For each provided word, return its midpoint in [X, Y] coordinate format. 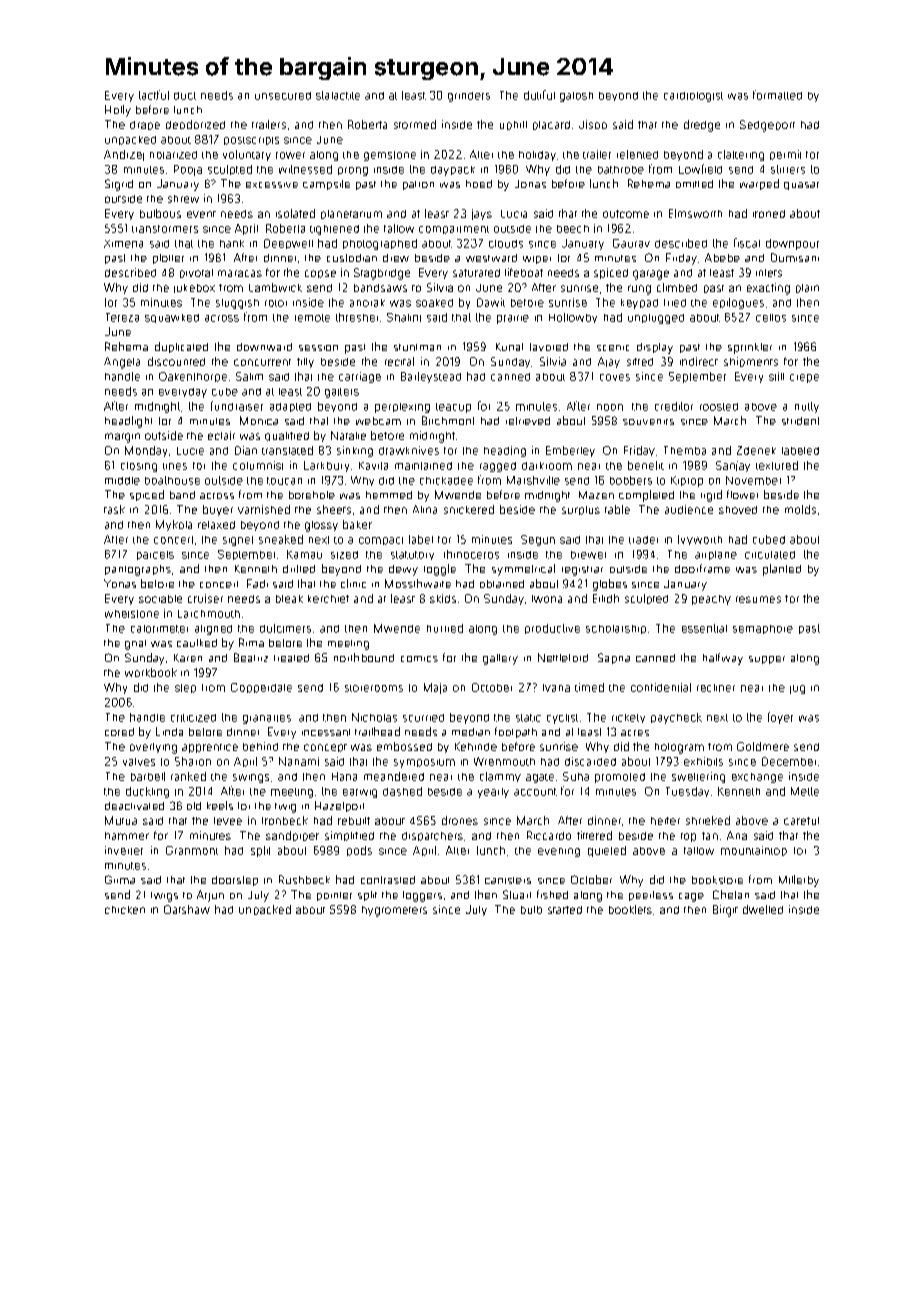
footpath [516, 732]
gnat [135, 645]
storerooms [374, 688]
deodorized [195, 124]
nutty [807, 407]
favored [549, 347]
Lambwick [275, 287]
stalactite [338, 95]
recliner [716, 688]
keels [220, 805]
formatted [777, 95]
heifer [665, 821]
